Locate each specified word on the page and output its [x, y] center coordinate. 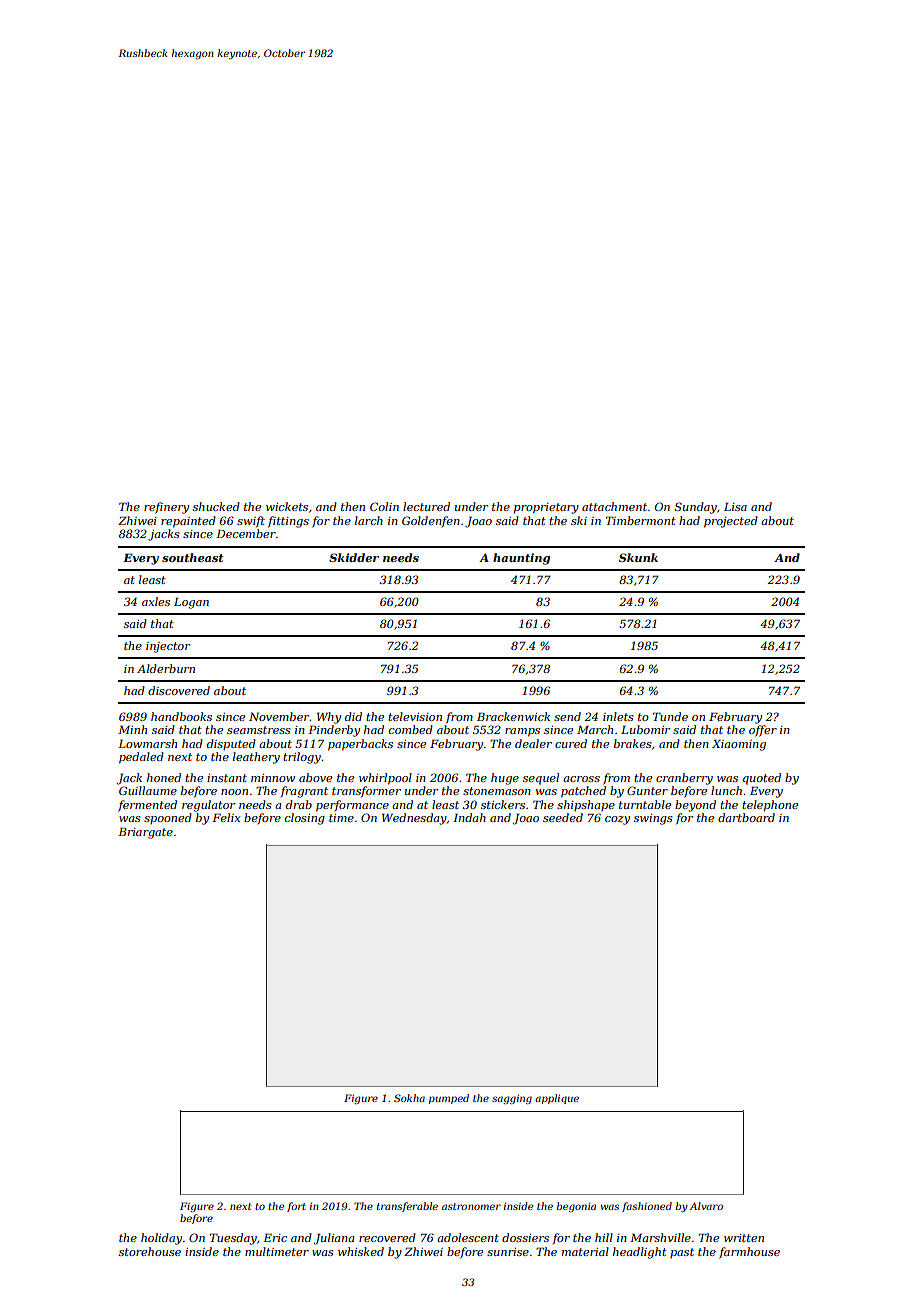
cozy [617, 820]
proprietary [546, 508]
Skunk [638, 557]
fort [296, 1207]
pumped [449, 1099]
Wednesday [414, 819]
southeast [193, 557]
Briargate [145, 833]
